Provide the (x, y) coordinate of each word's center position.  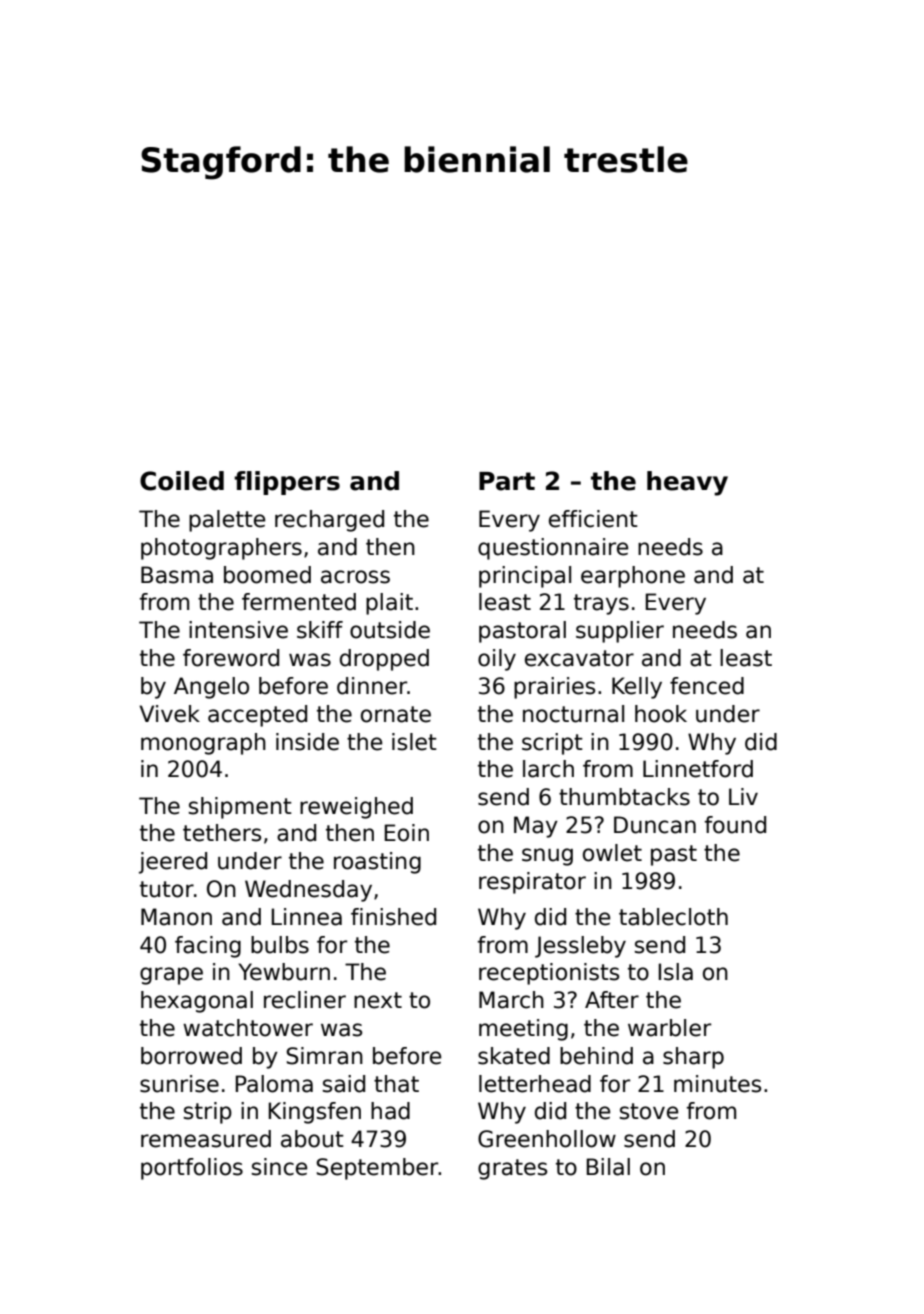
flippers (287, 483)
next (378, 1000)
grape (171, 976)
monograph (203, 744)
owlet (612, 853)
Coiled (182, 481)
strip (208, 1113)
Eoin (407, 833)
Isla (676, 972)
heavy (687, 483)
